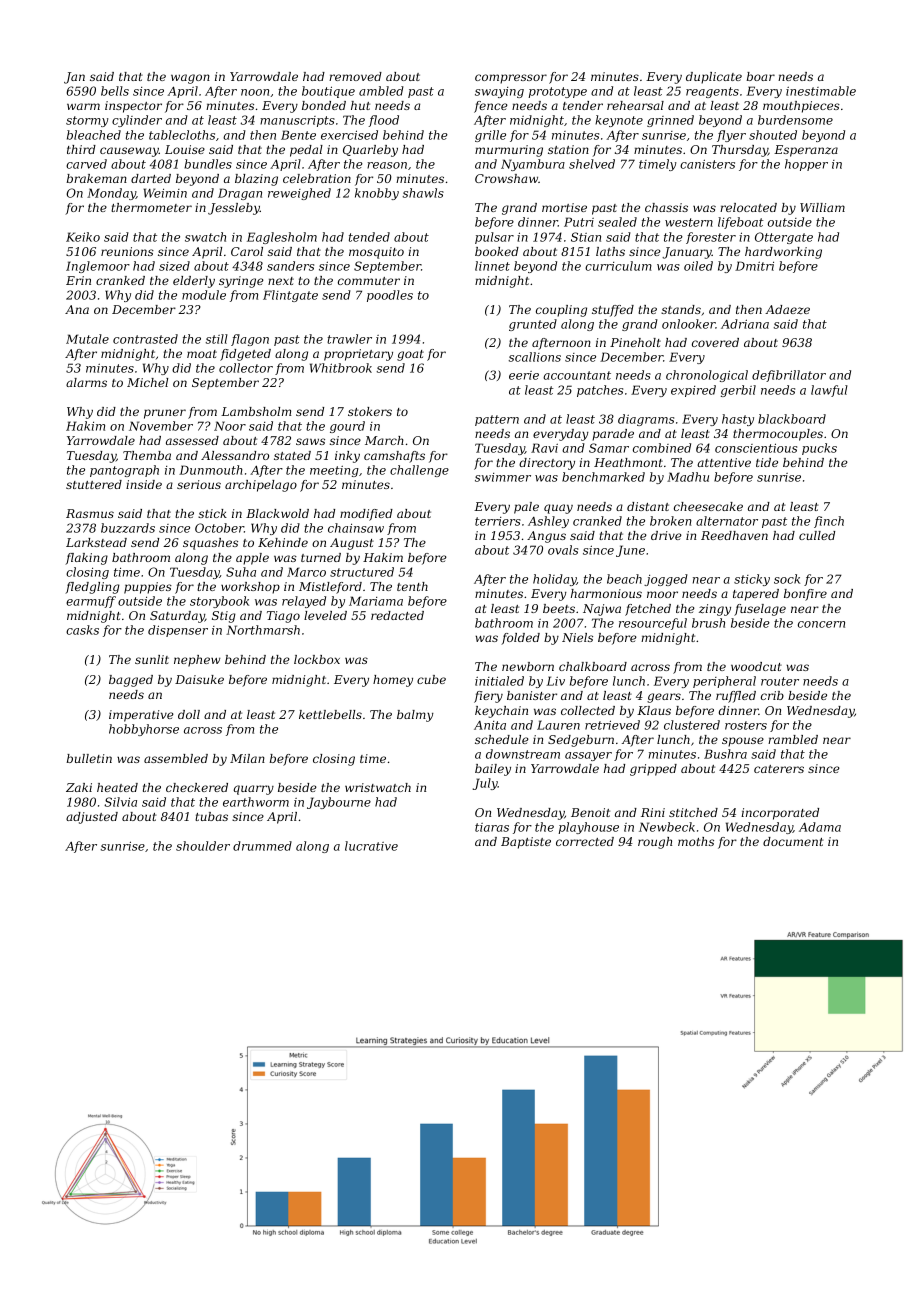 This page has width=924, height=1308. I want to click on assembled, so click(176, 758).
